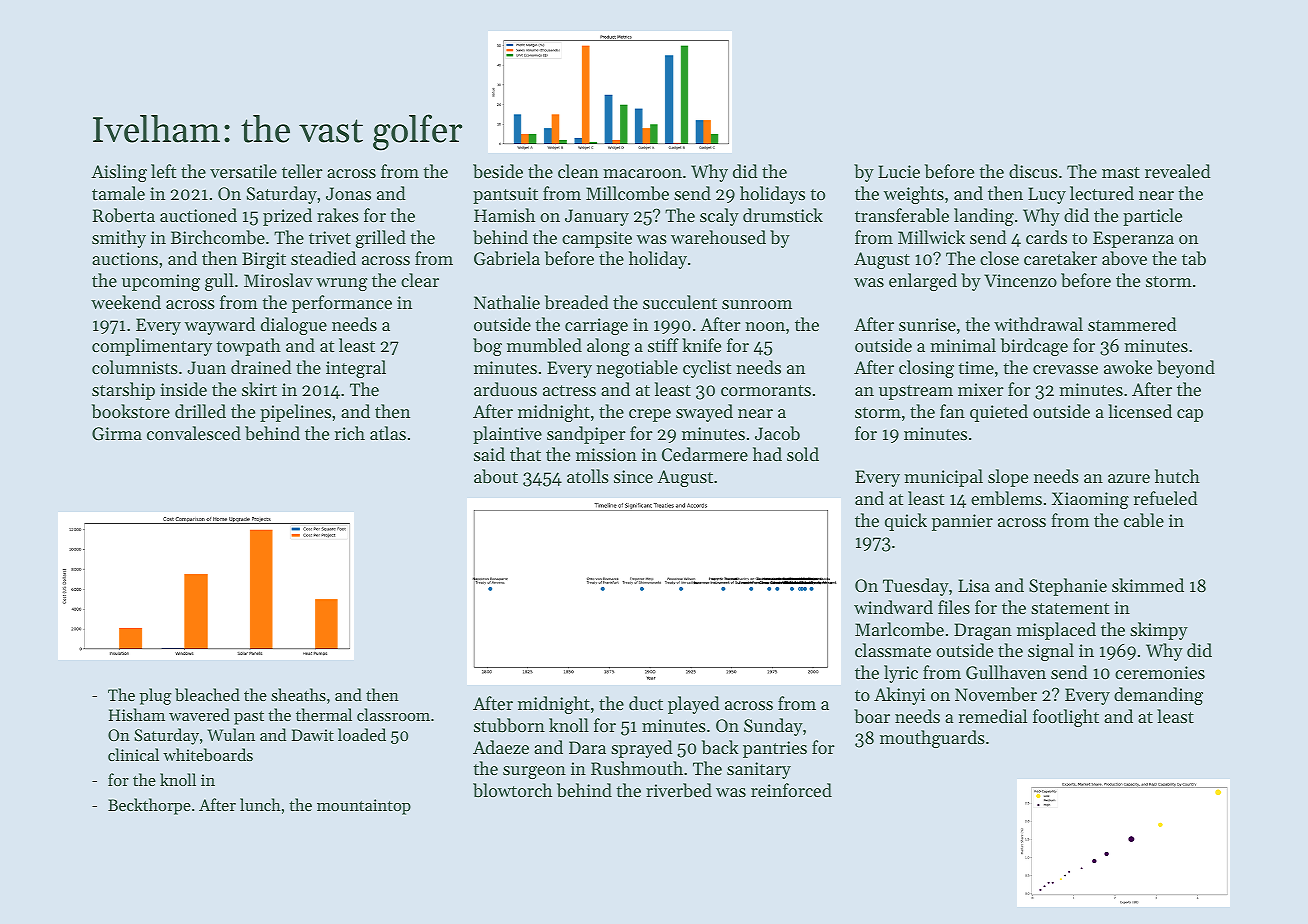 This screenshot has height=924, width=1308. Describe the element at coordinates (931, 237) in the screenshot. I see `Millwick` at that location.
